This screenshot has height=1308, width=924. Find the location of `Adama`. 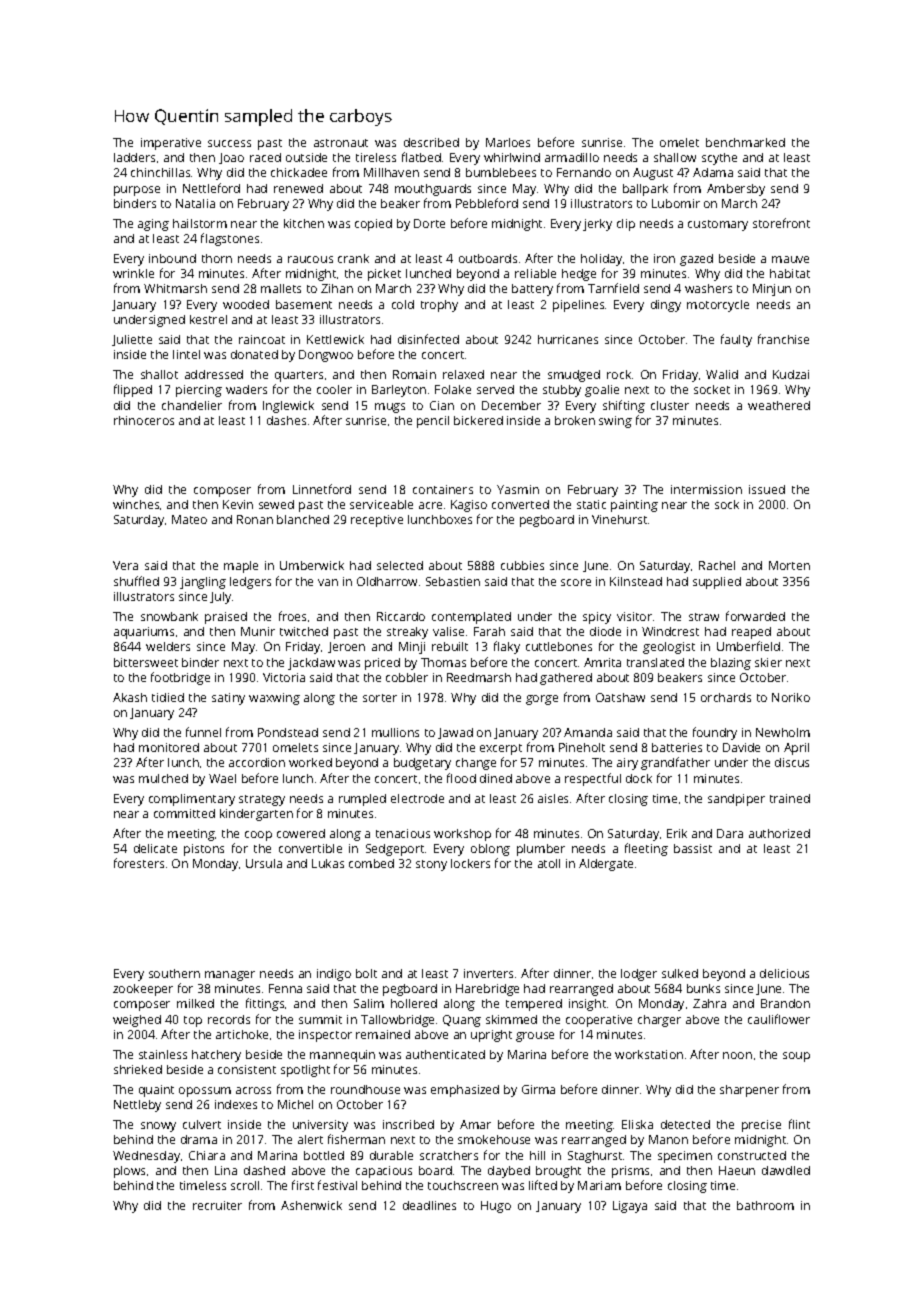

Adama is located at coordinates (713, 172).
